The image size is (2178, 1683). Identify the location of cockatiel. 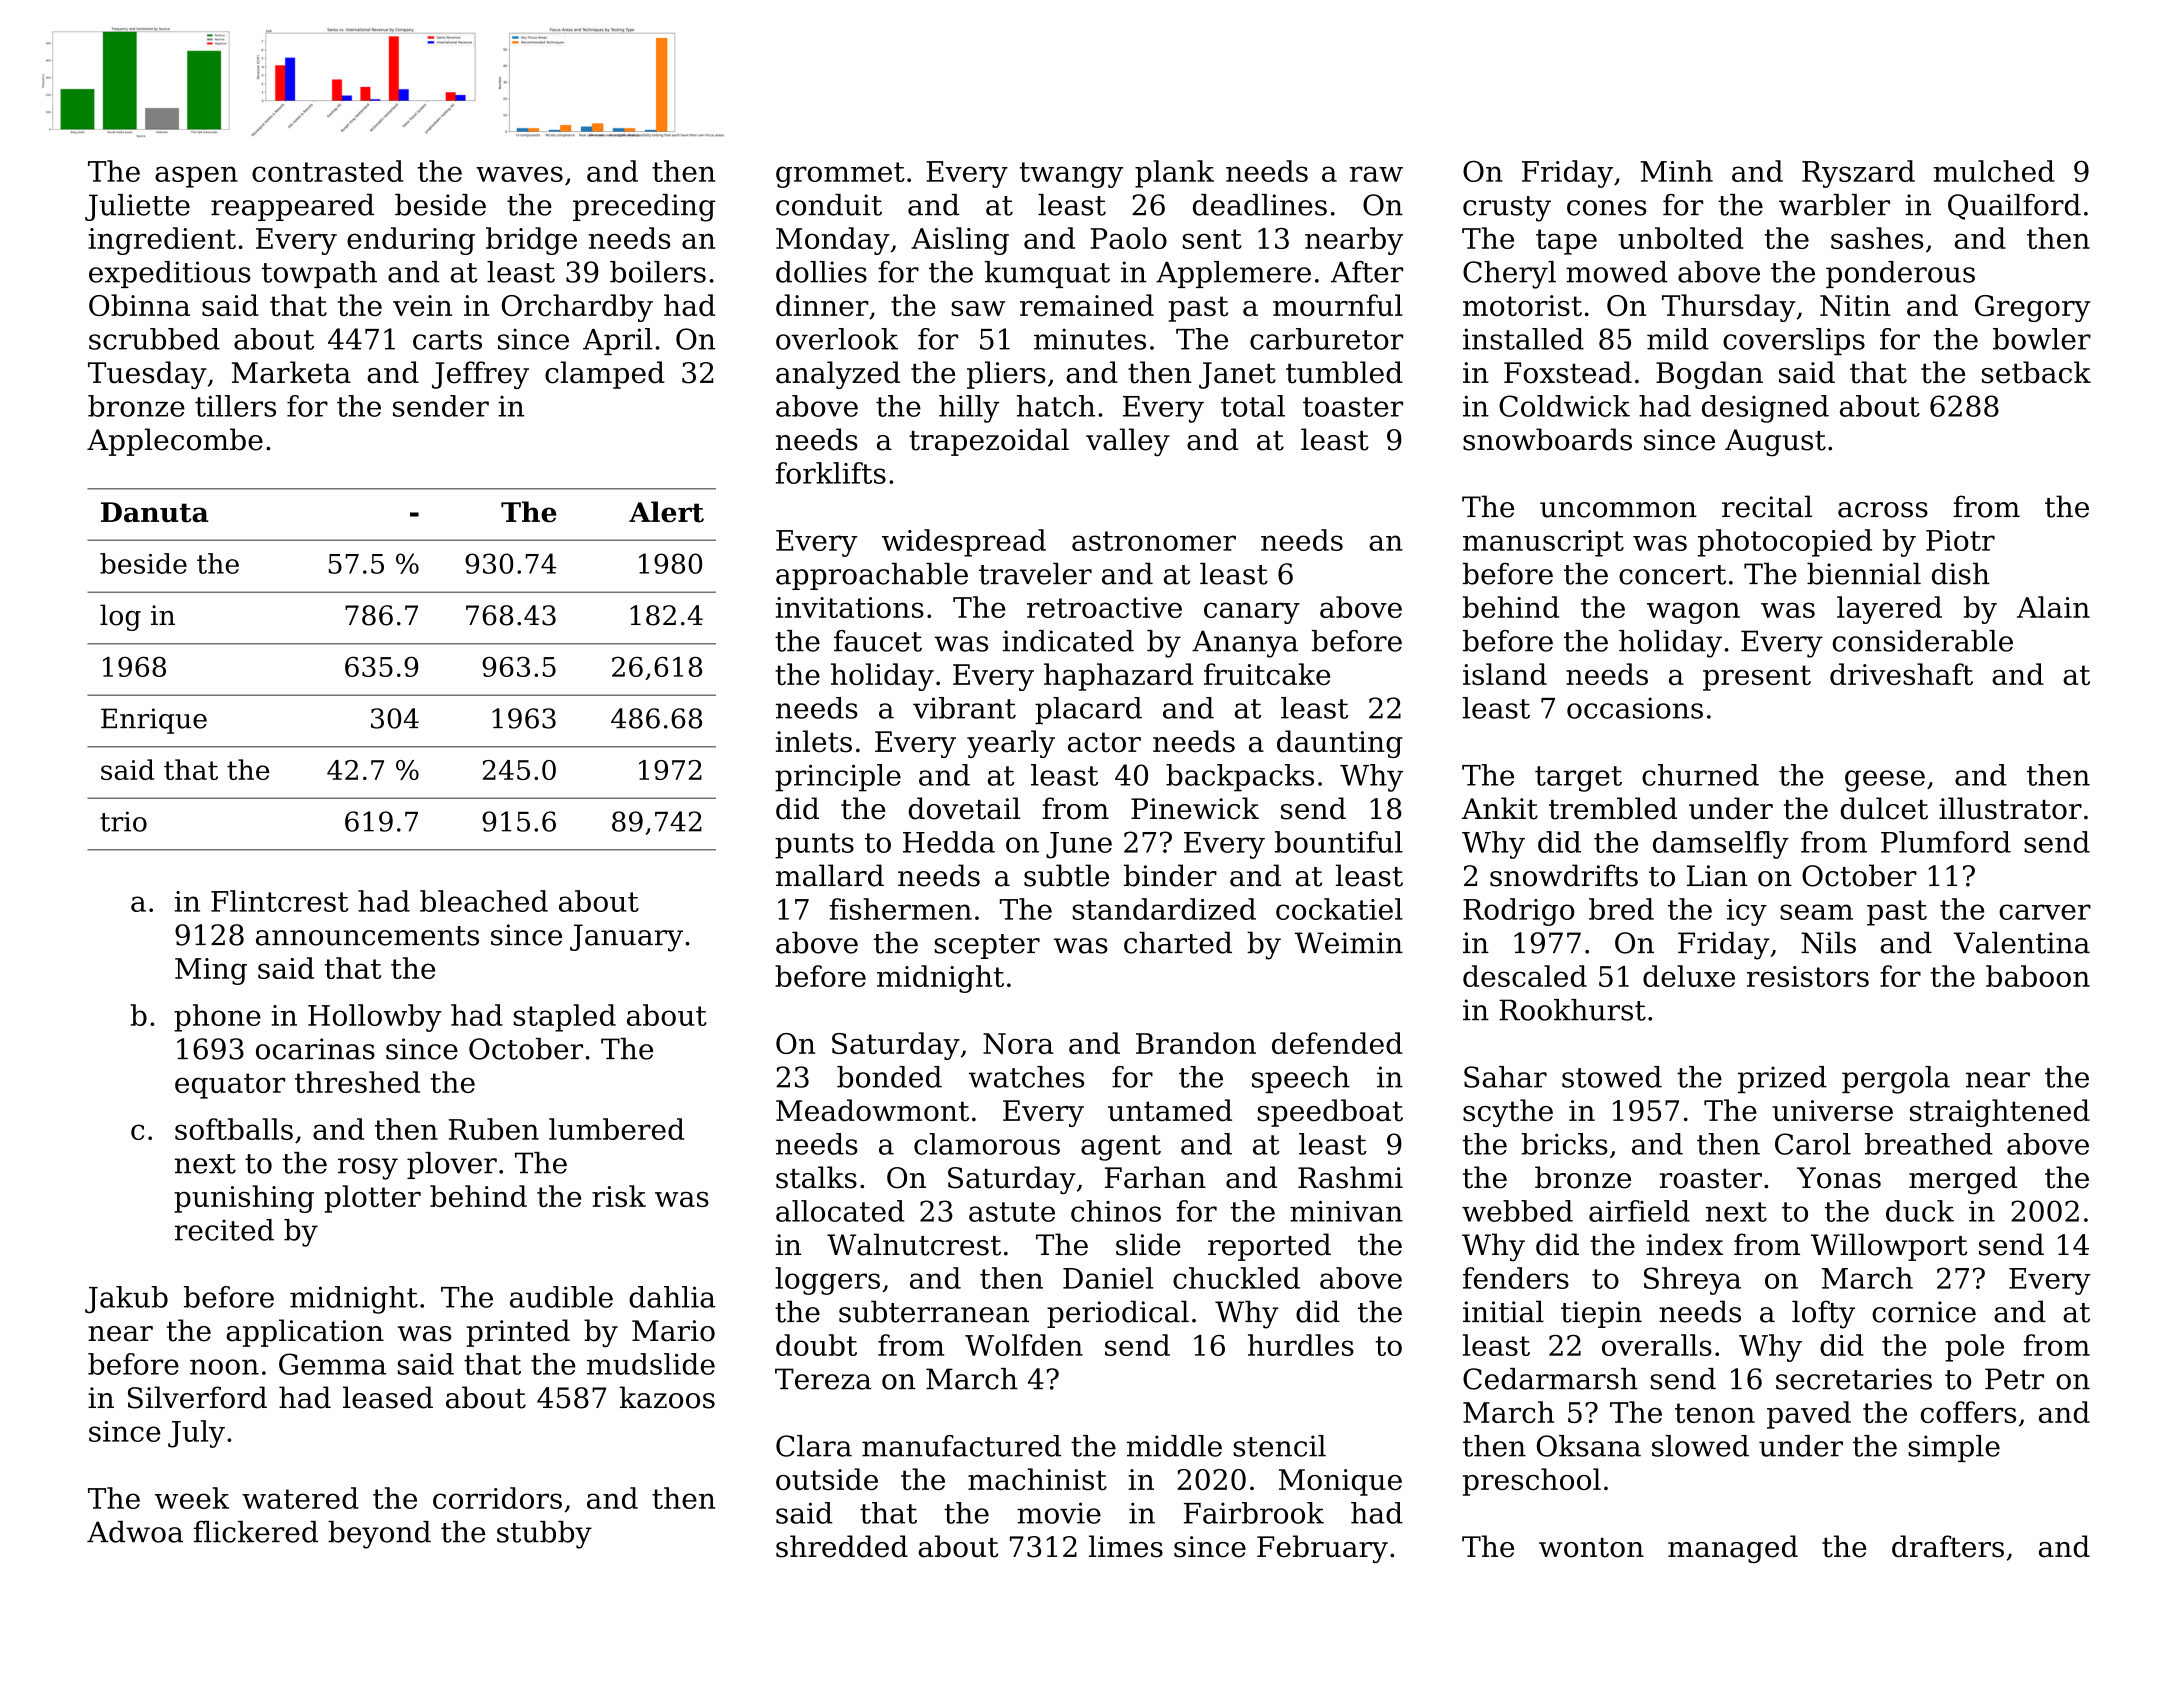
(1339, 909).
